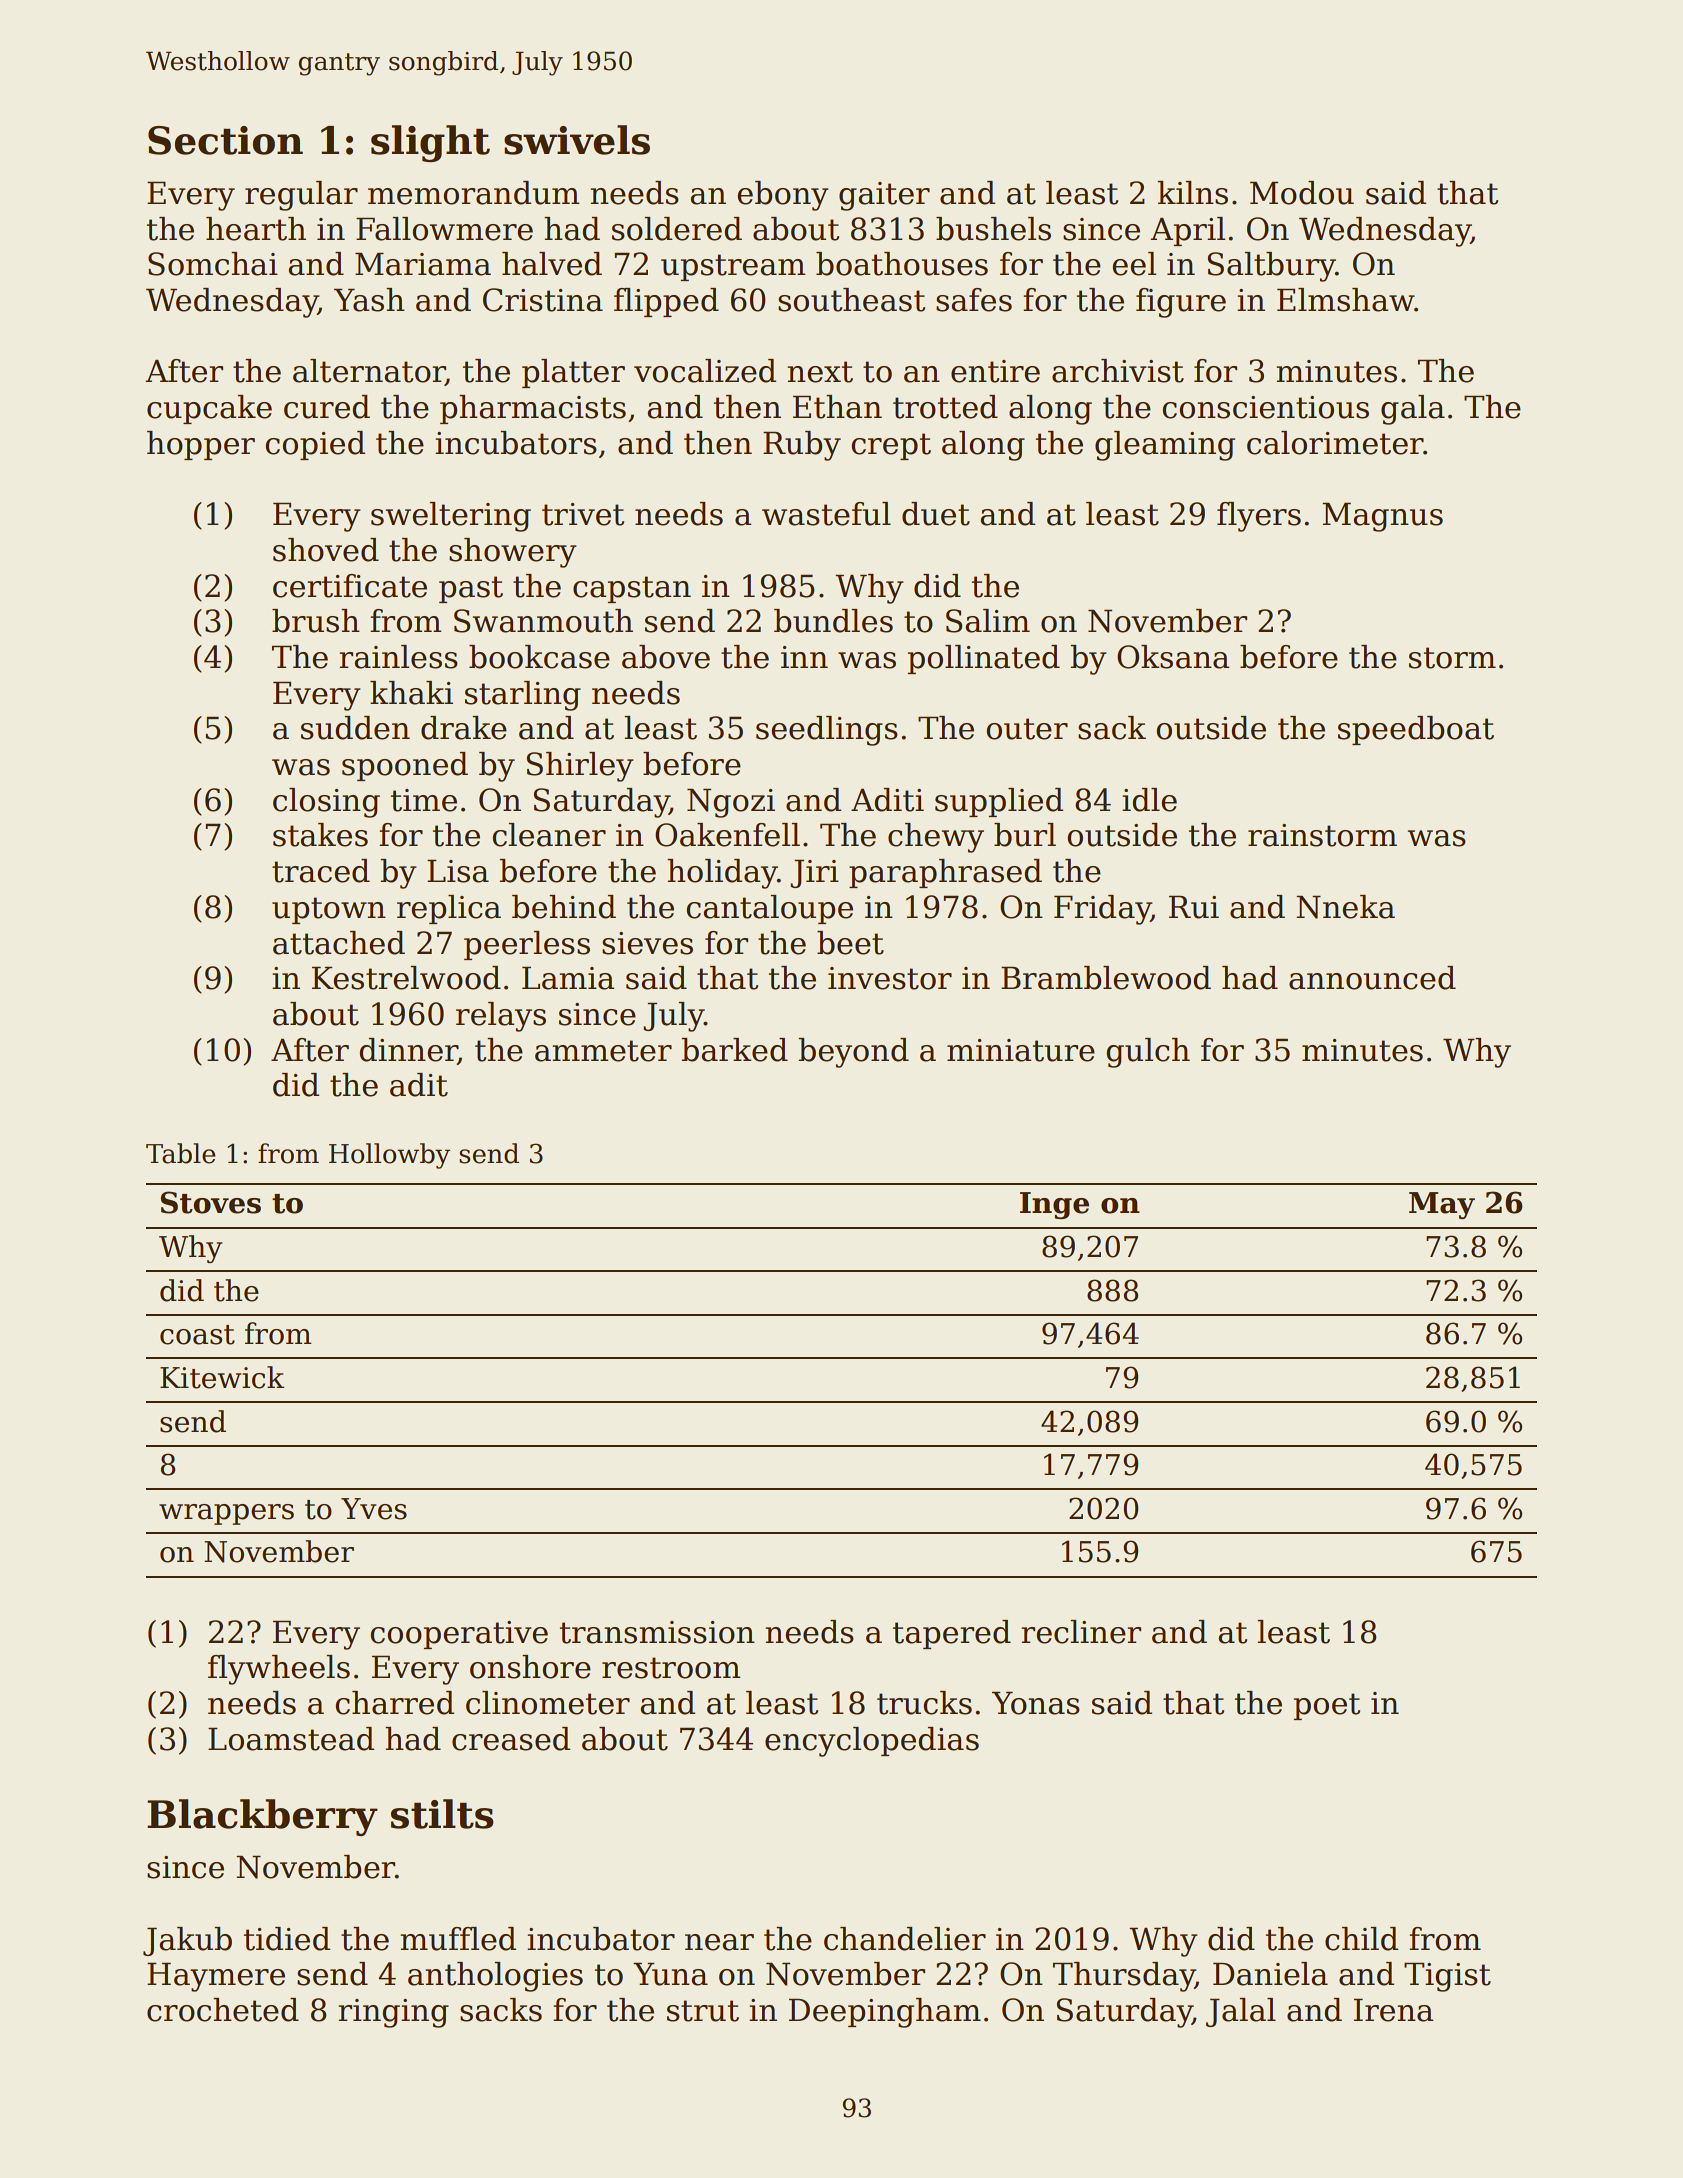 The image size is (1683, 2178). What do you see at coordinates (279, 1670) in the image?
I see `flywheels` at bounding box center [279, 1670].
